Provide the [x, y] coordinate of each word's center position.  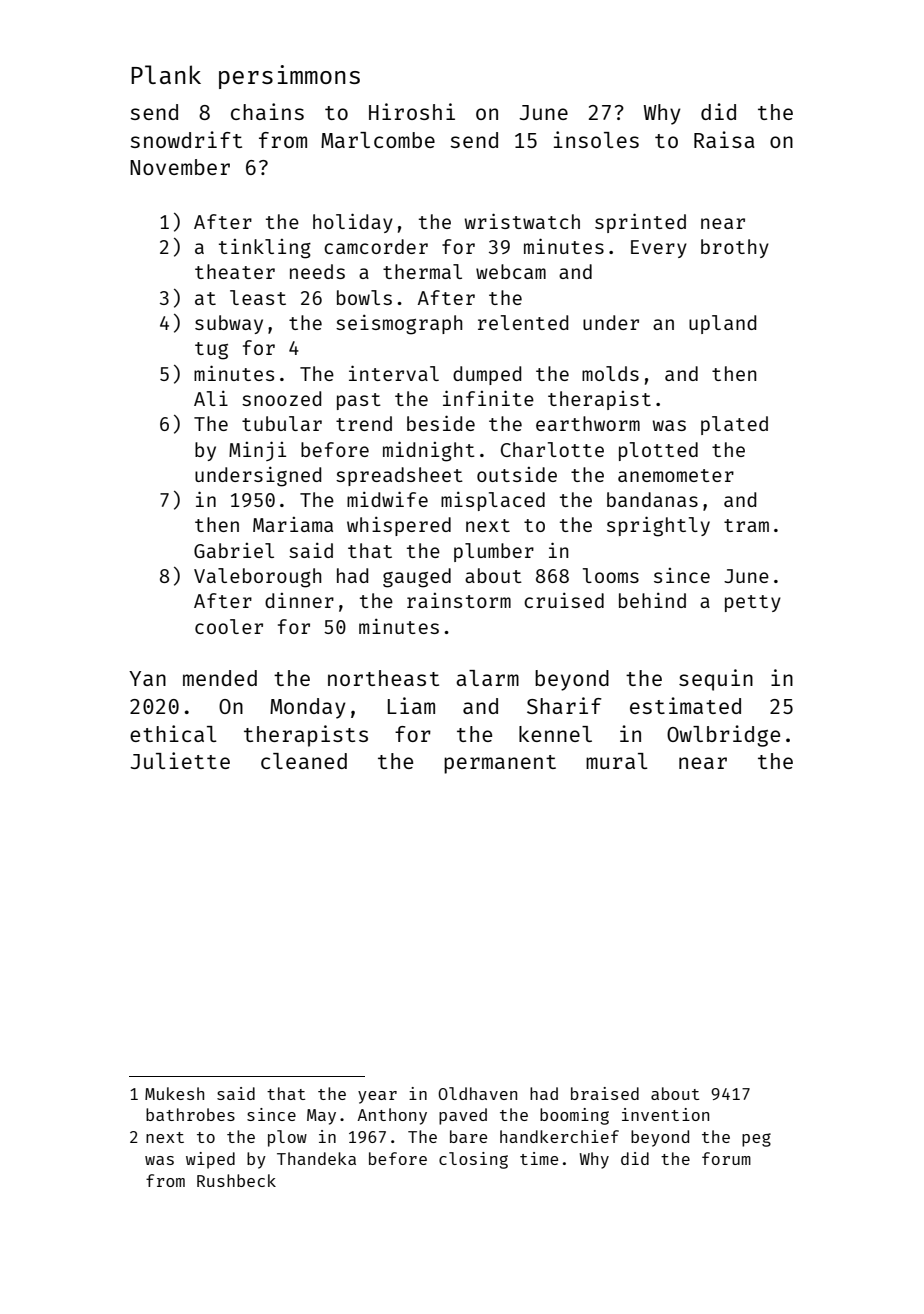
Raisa [724, 139]
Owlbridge [723, 736]
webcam [511, 271]
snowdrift [186, 139]
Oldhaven [477, 1093]
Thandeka [316, 1158]
